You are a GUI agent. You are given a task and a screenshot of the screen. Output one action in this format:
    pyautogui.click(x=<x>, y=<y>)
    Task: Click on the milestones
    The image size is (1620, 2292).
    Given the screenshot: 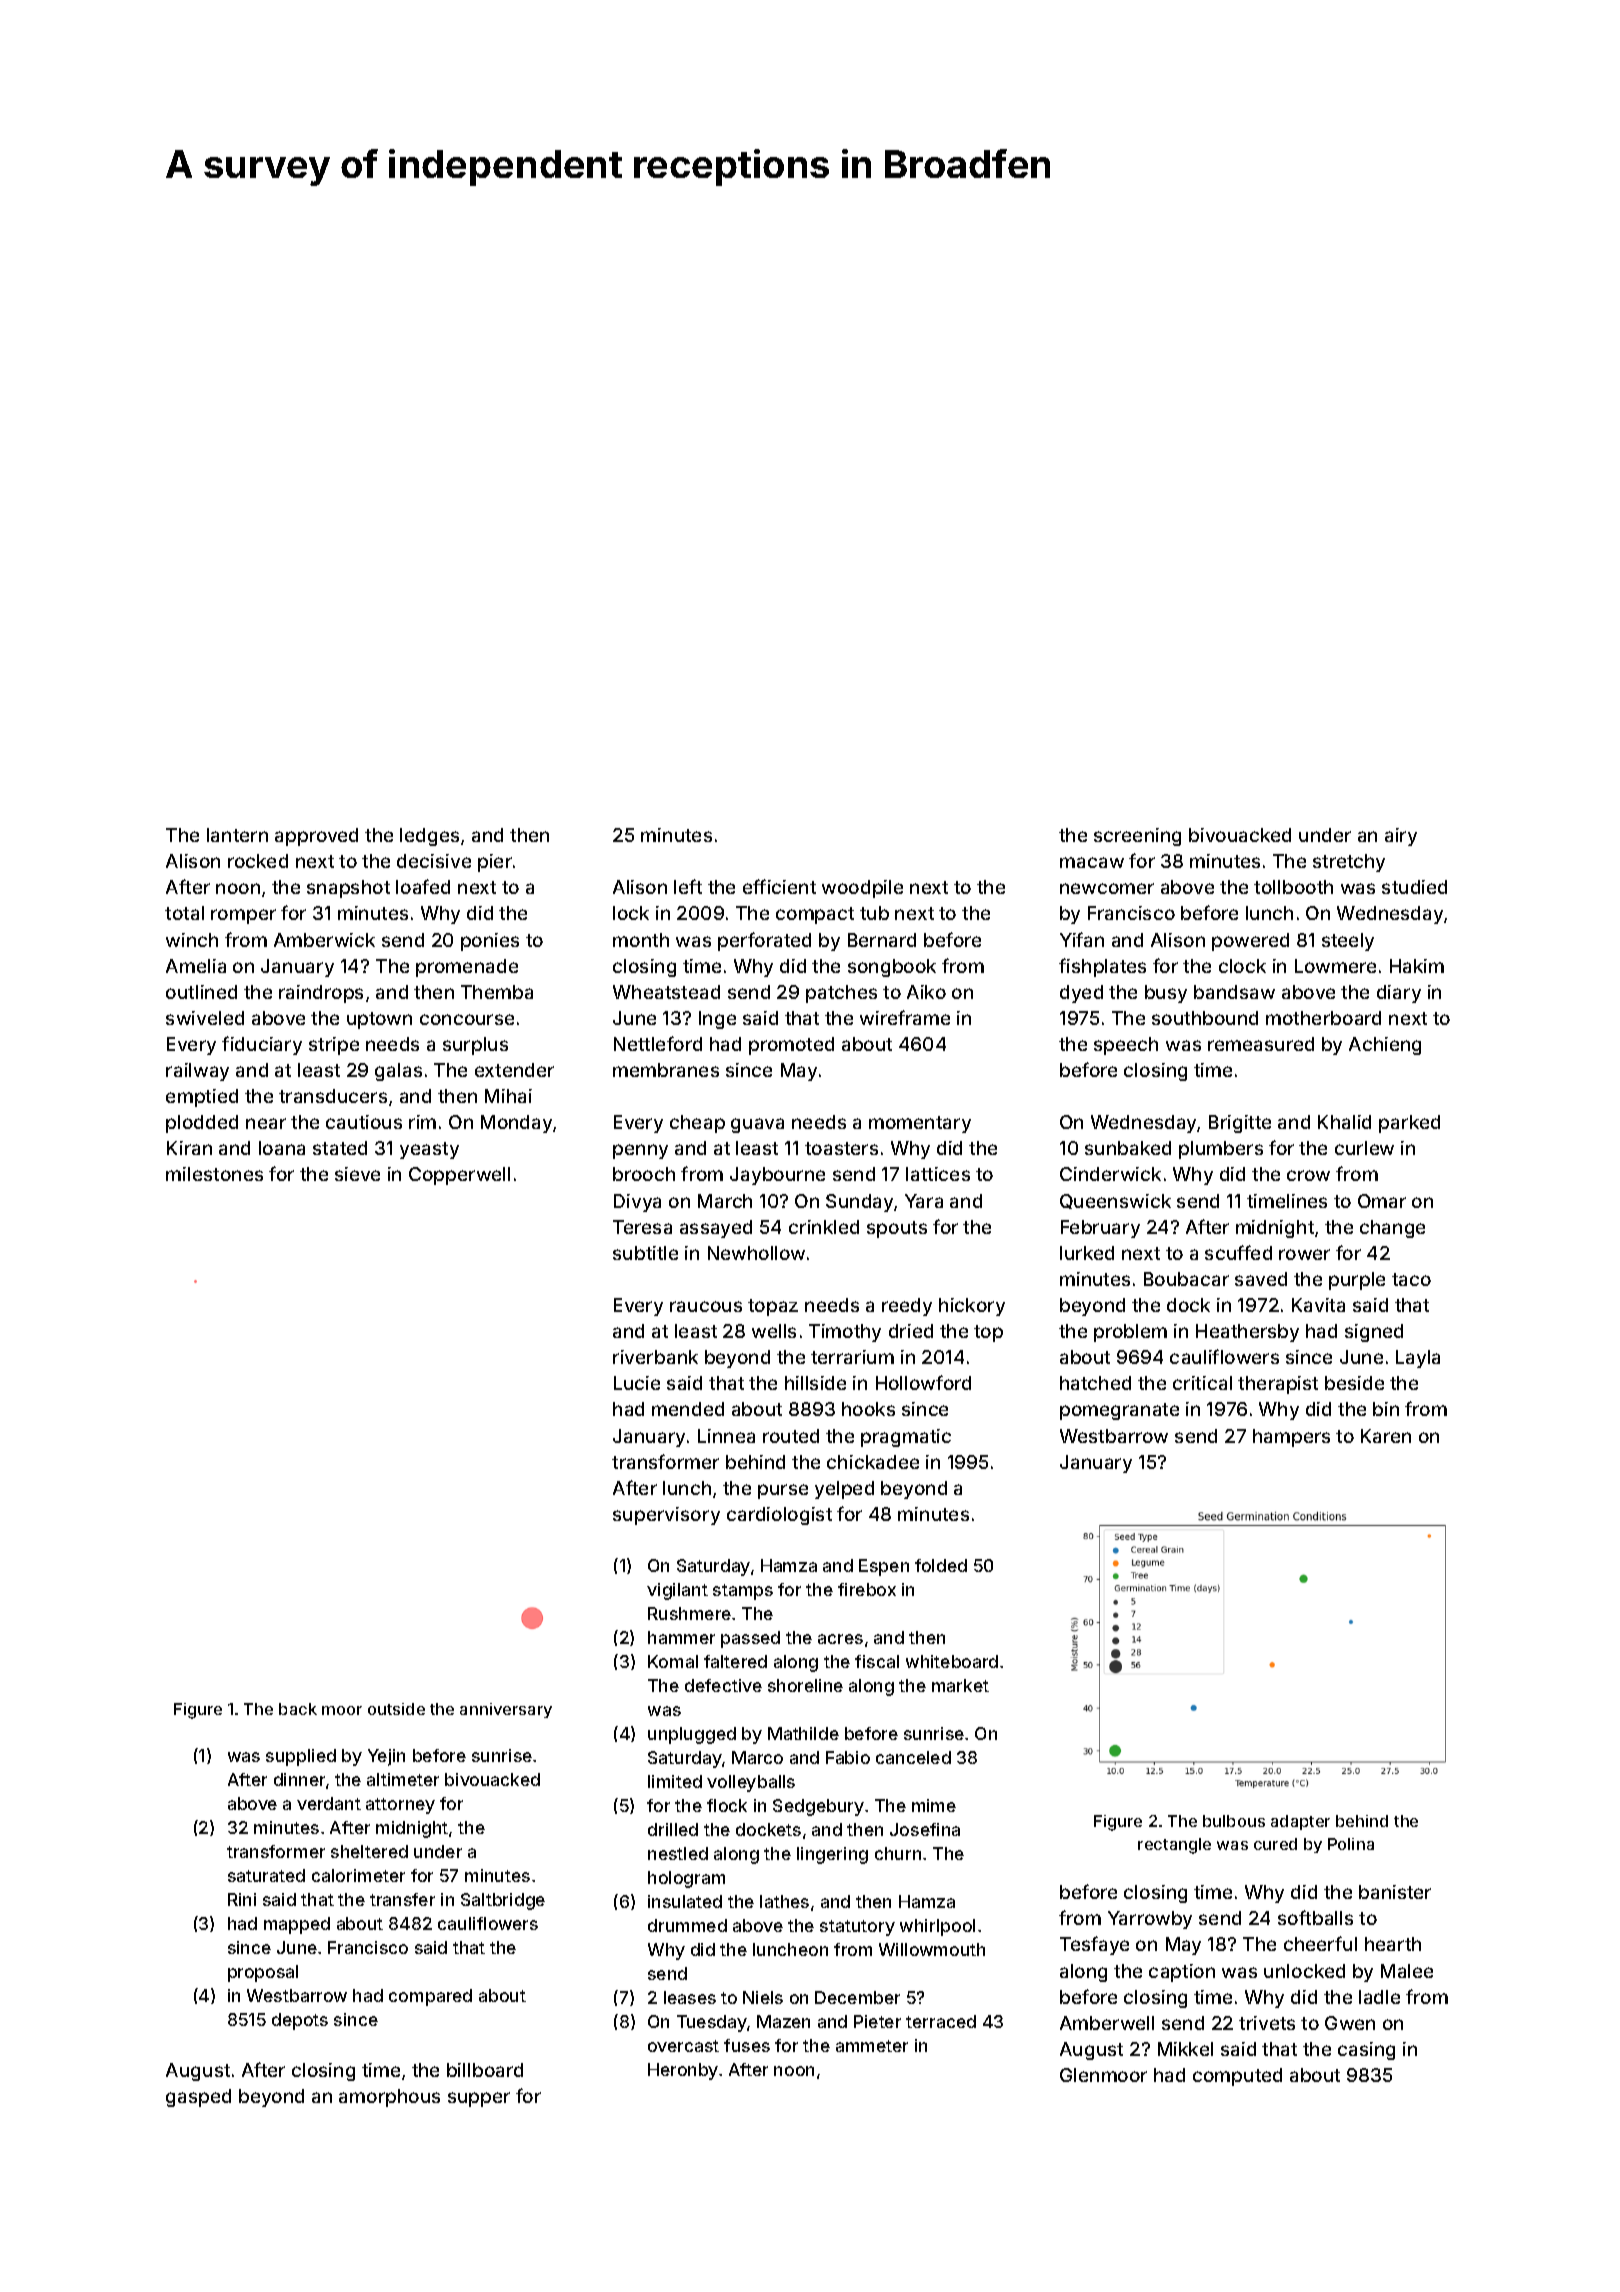 What is the action you would take?
    pyautogui.click(x=214, y=1174)
